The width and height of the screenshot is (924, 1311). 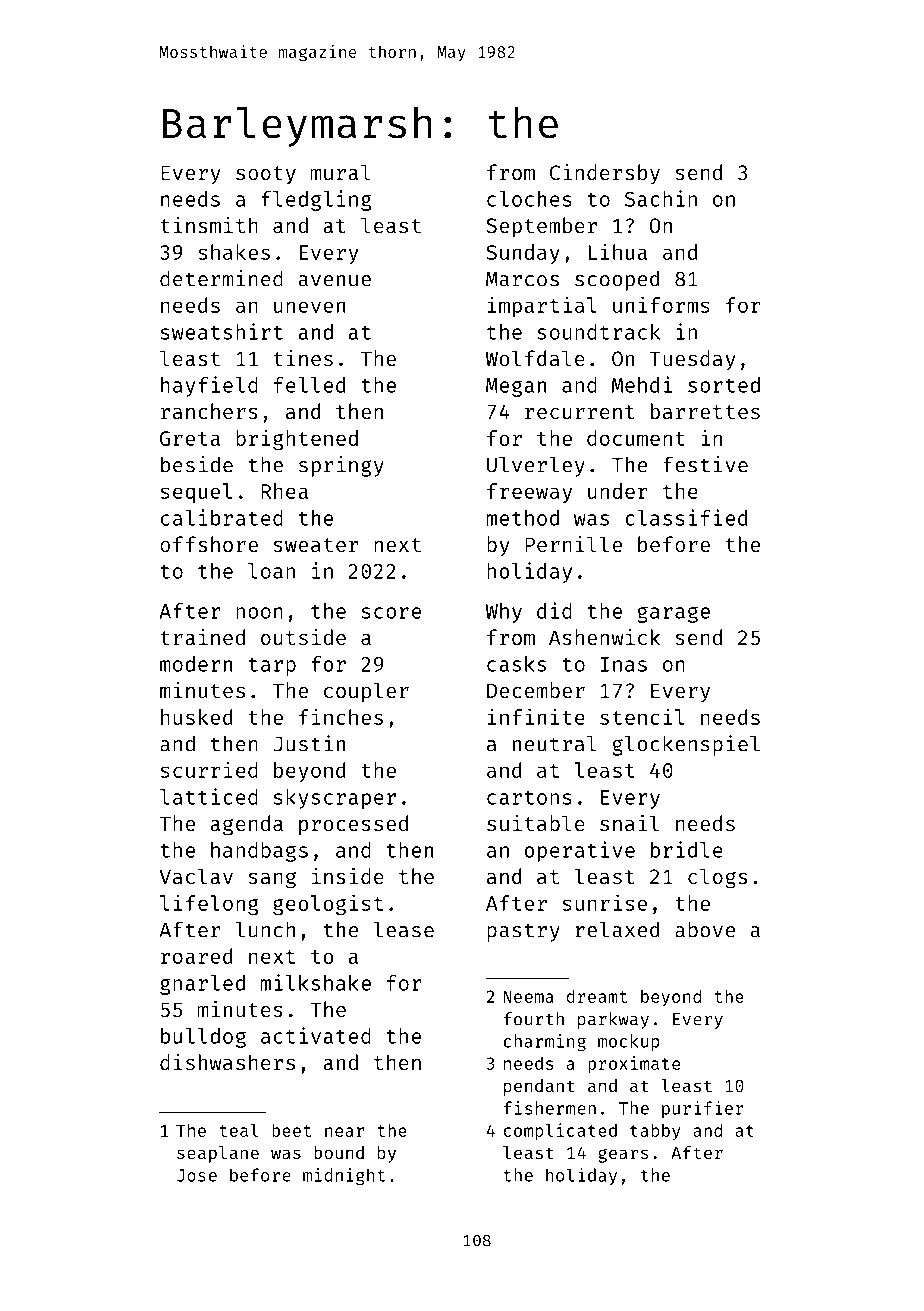 I want to click on stencil, so click(x=642, y=716).
